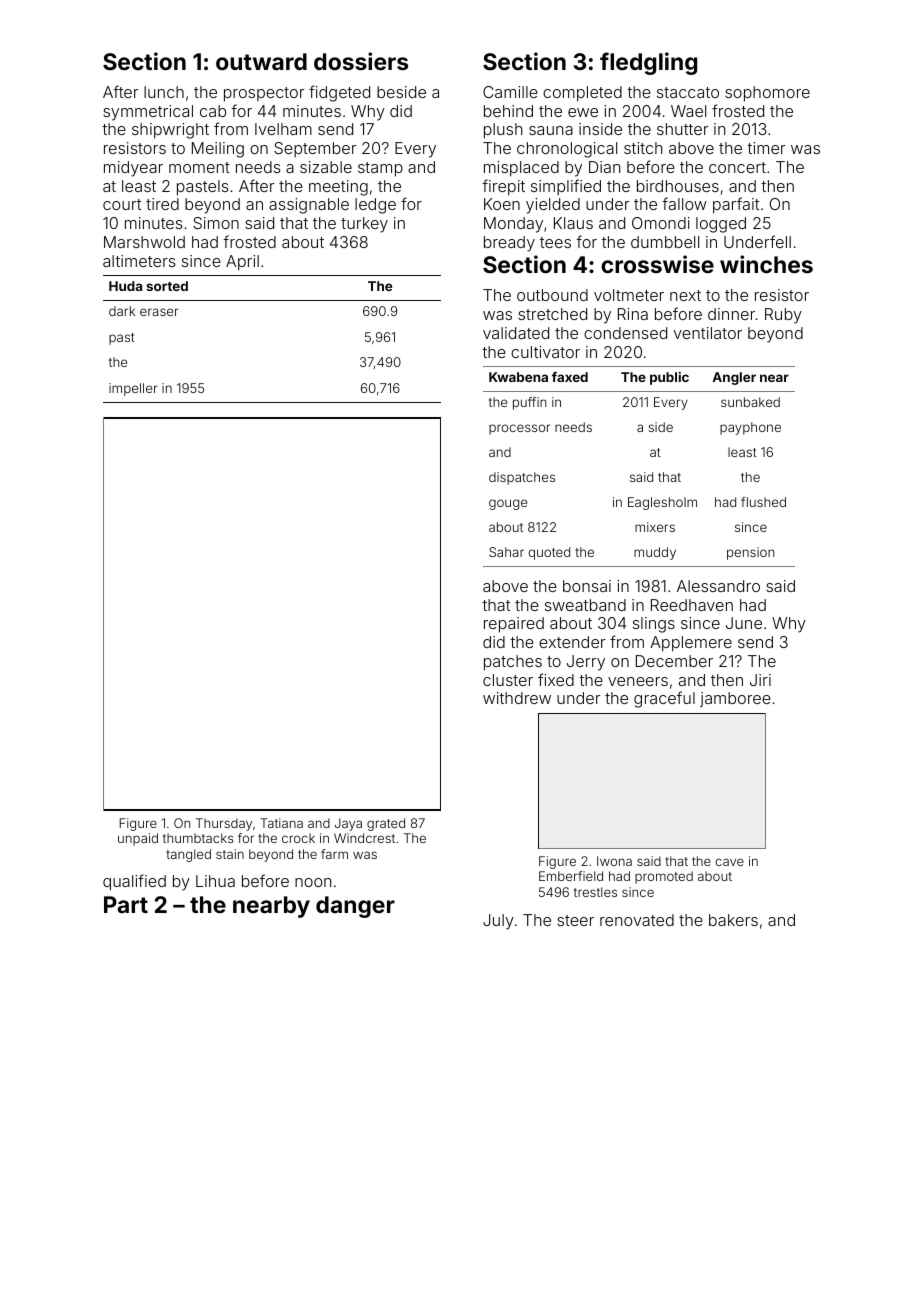 This page has height=1308, width=924. I want to click on July, so click(498, 922).
